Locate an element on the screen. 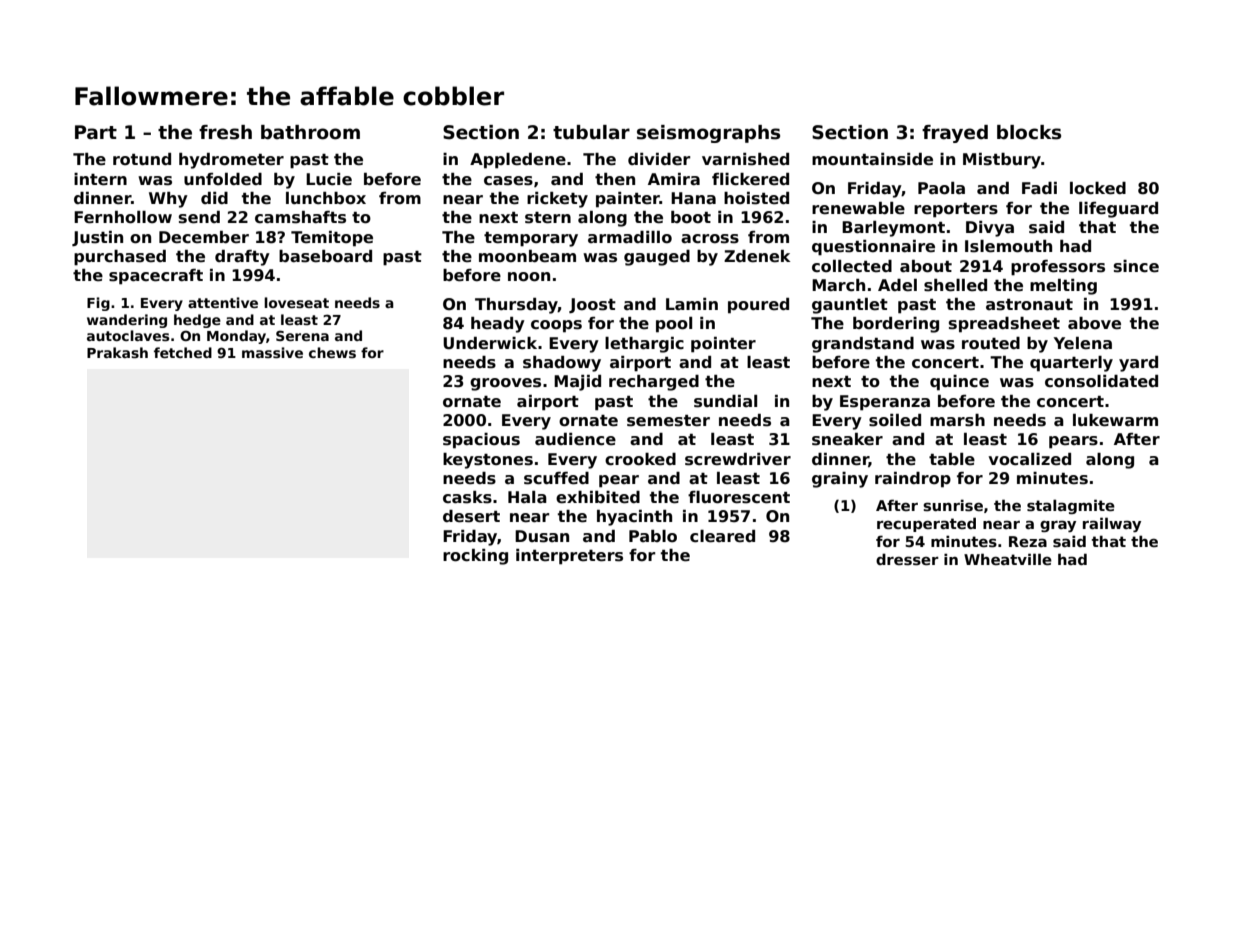 This screenshot has width=1233, height=952. Wheatville is located at coordinates (1008, 559).
